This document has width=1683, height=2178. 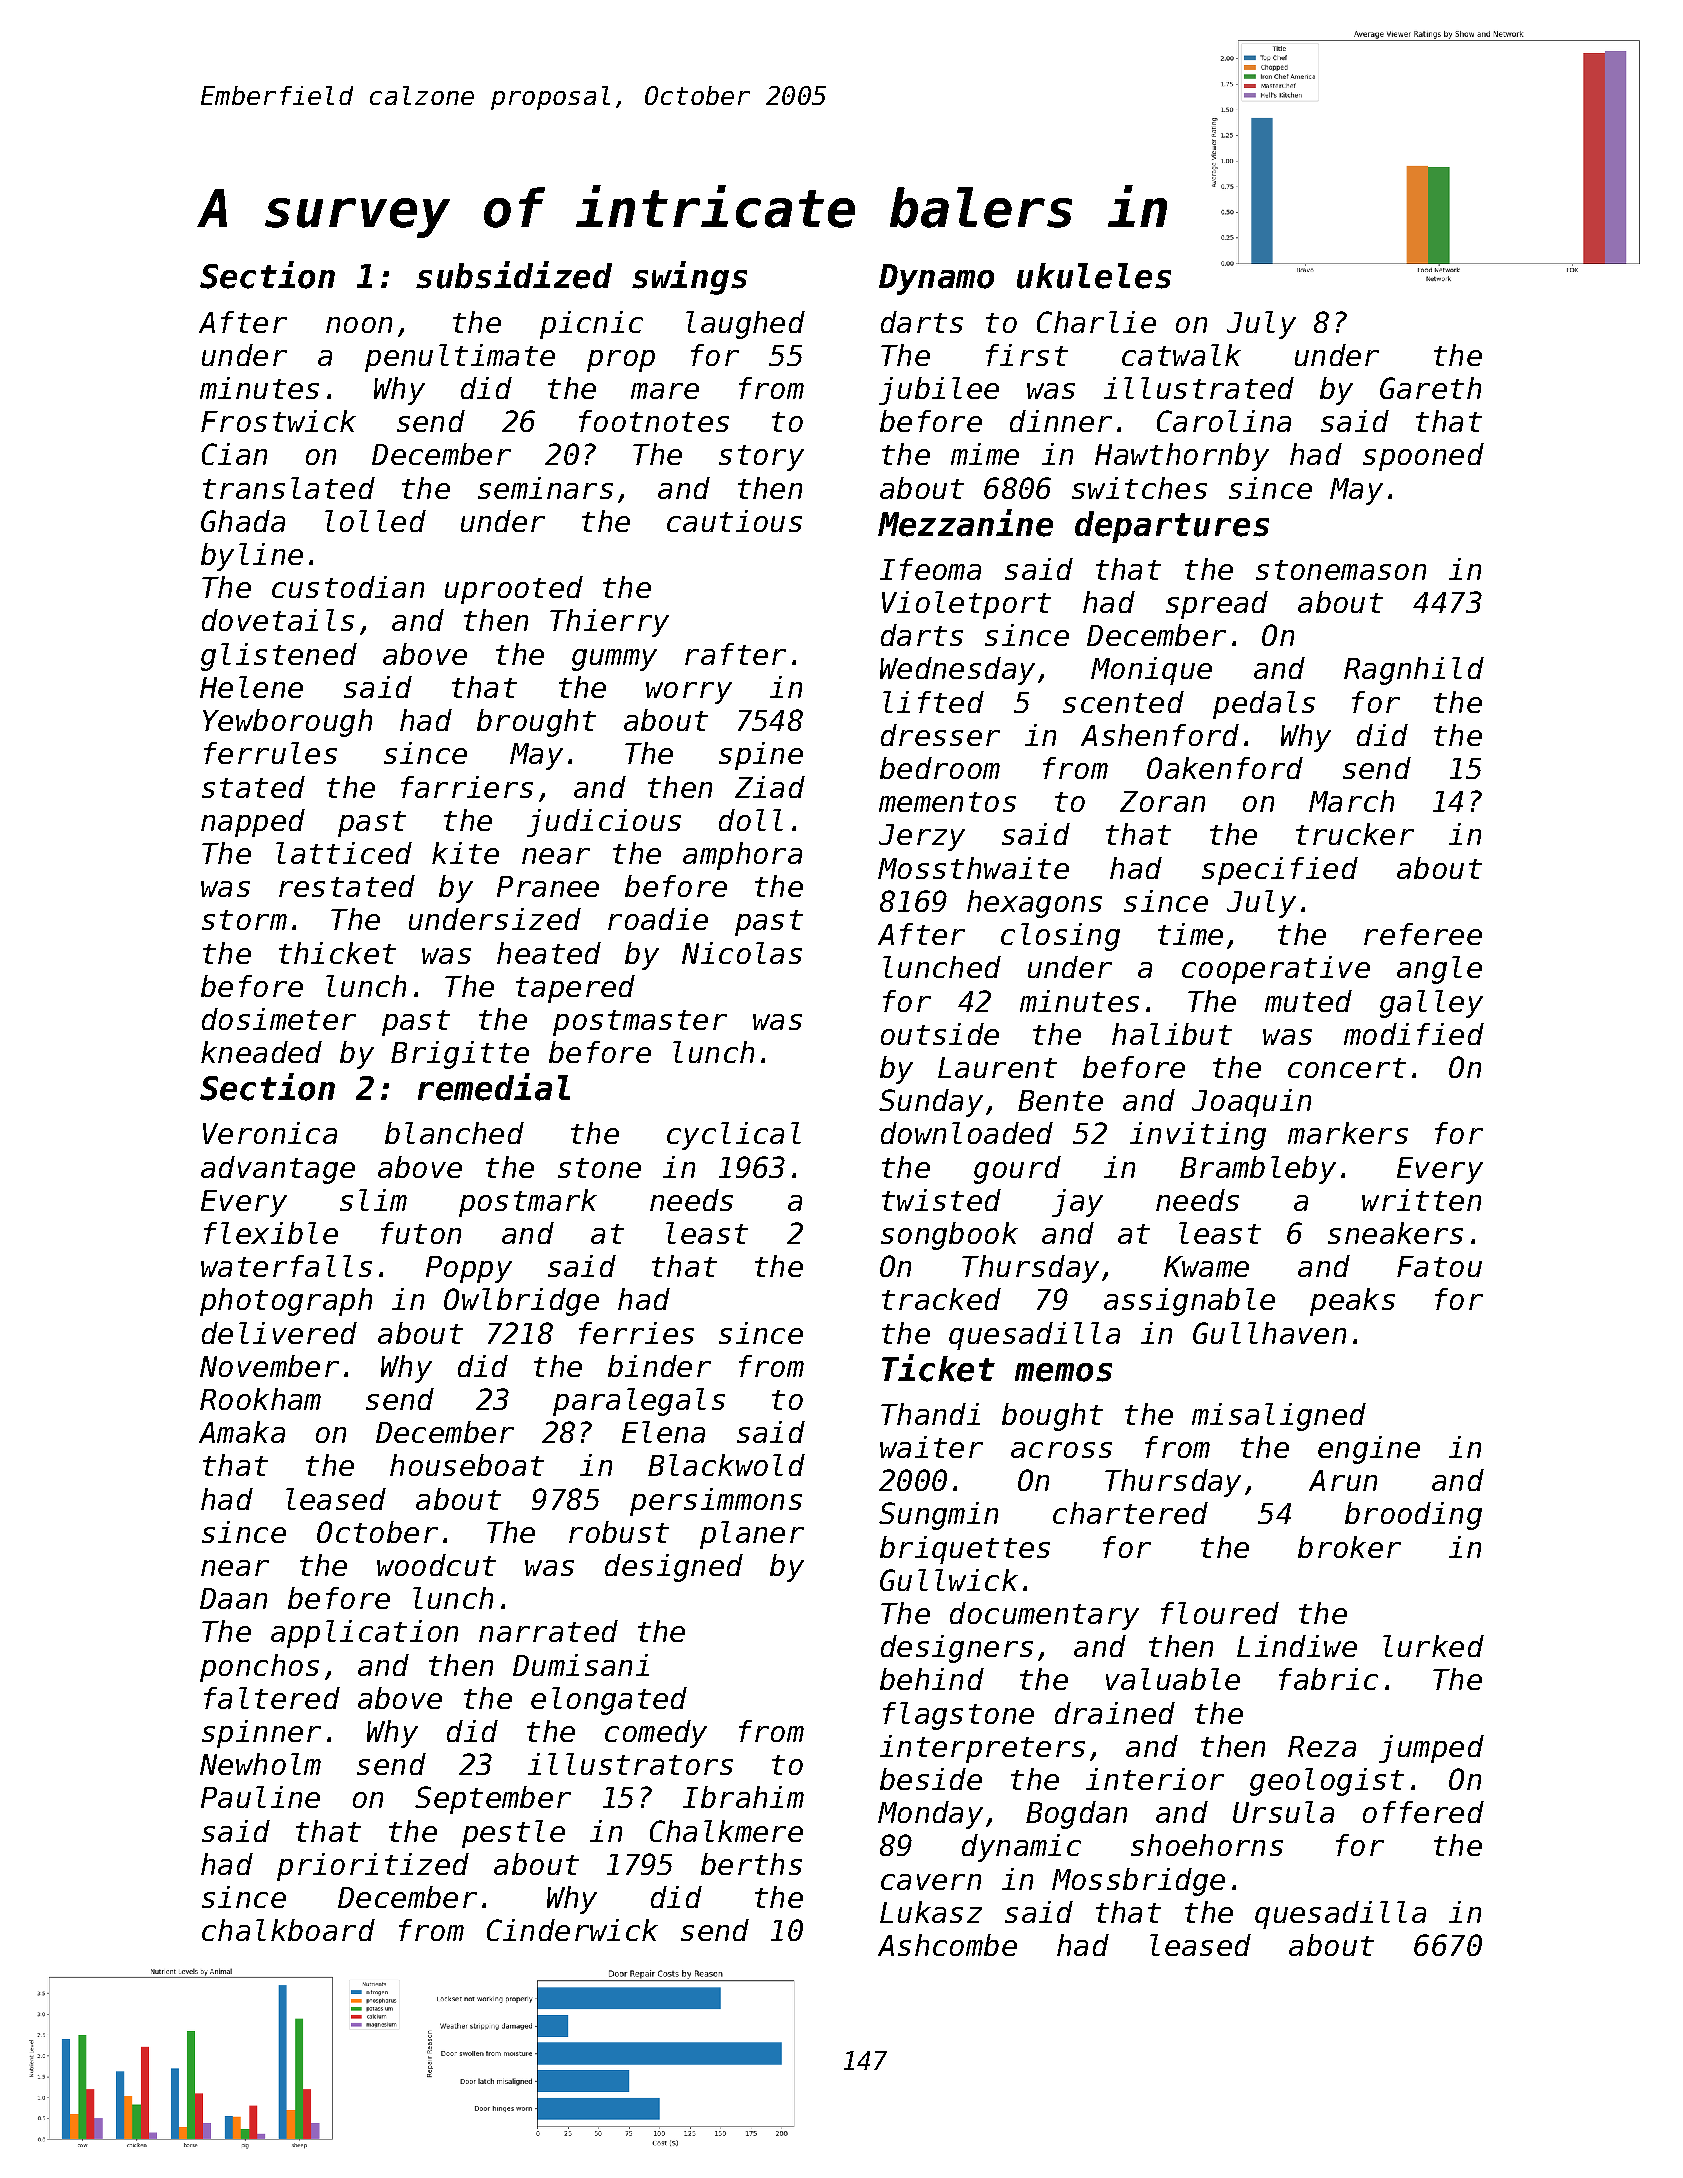 I want to click on drained, so click(x=1115, y=1713).
